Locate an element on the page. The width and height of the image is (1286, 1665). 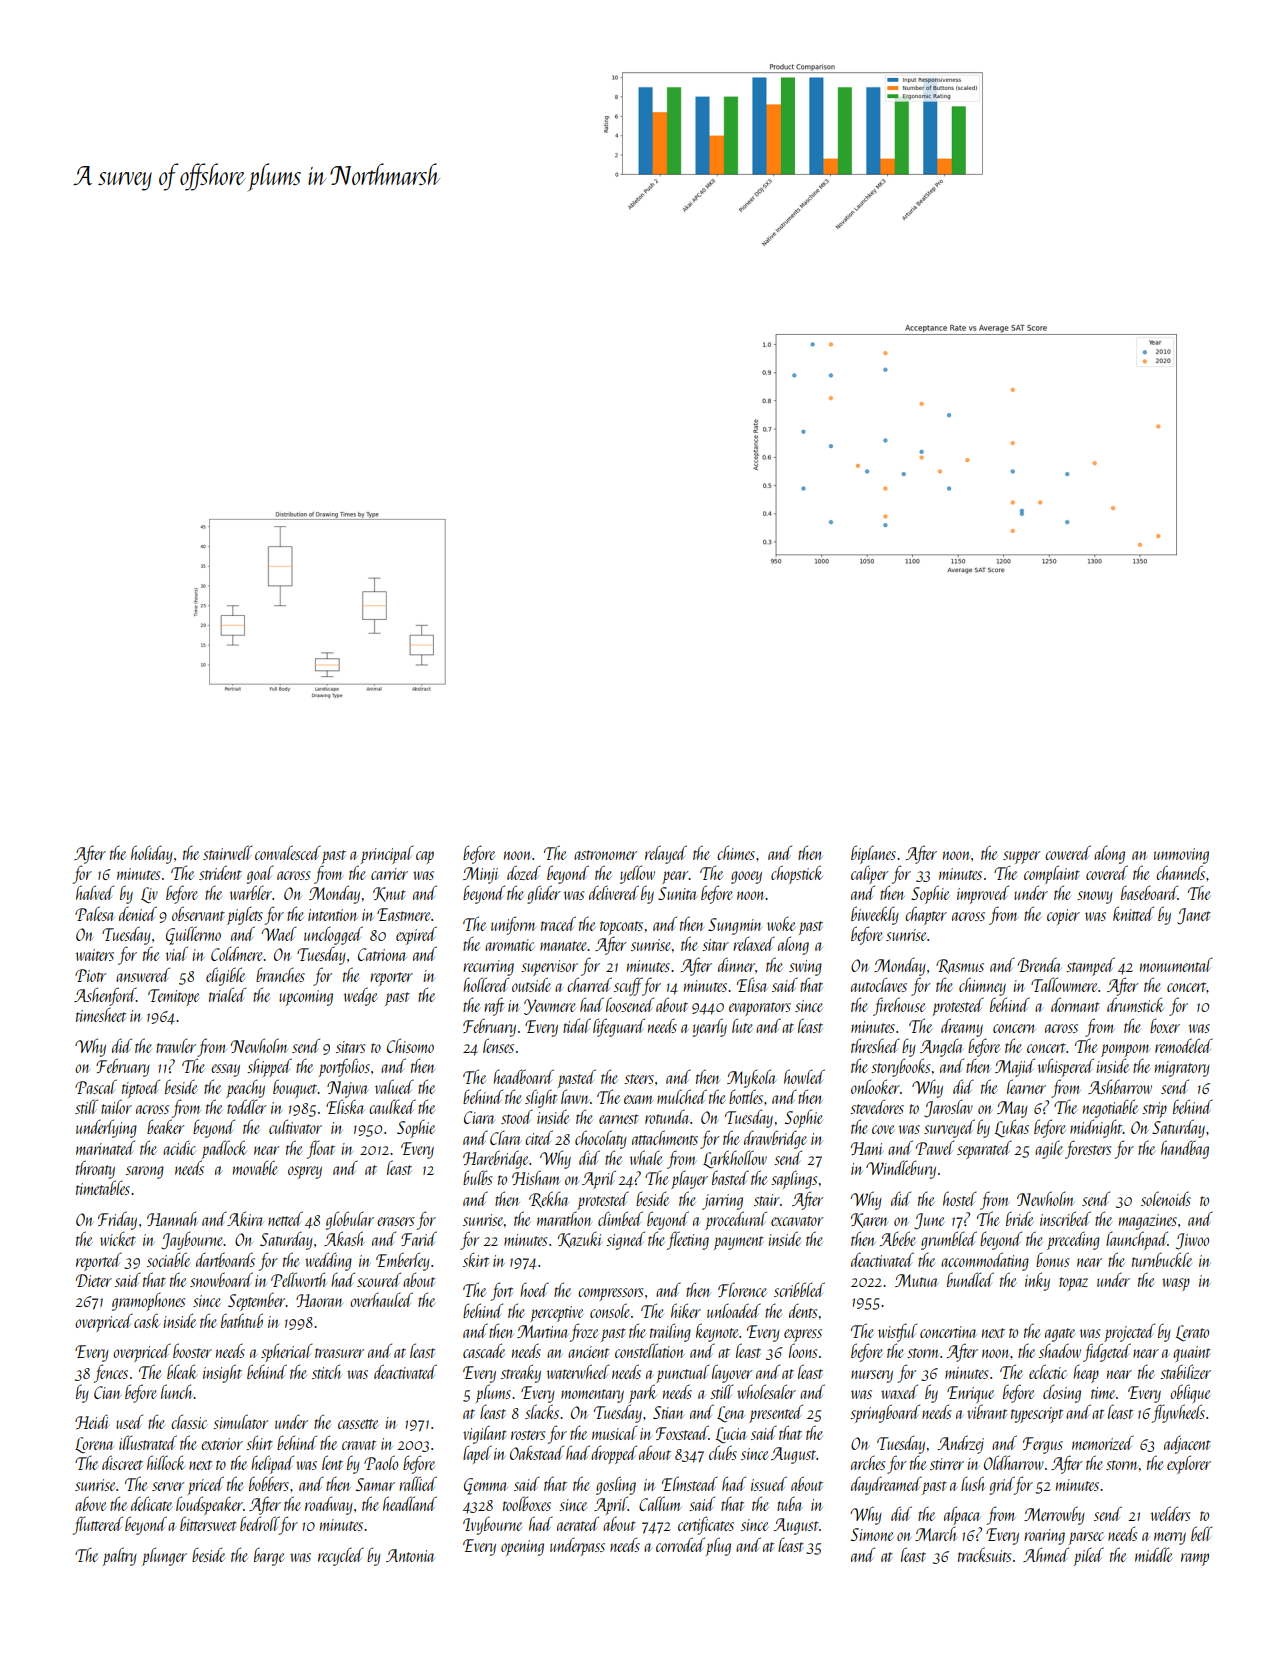
corroded is located at coordinates (680, 1544).
